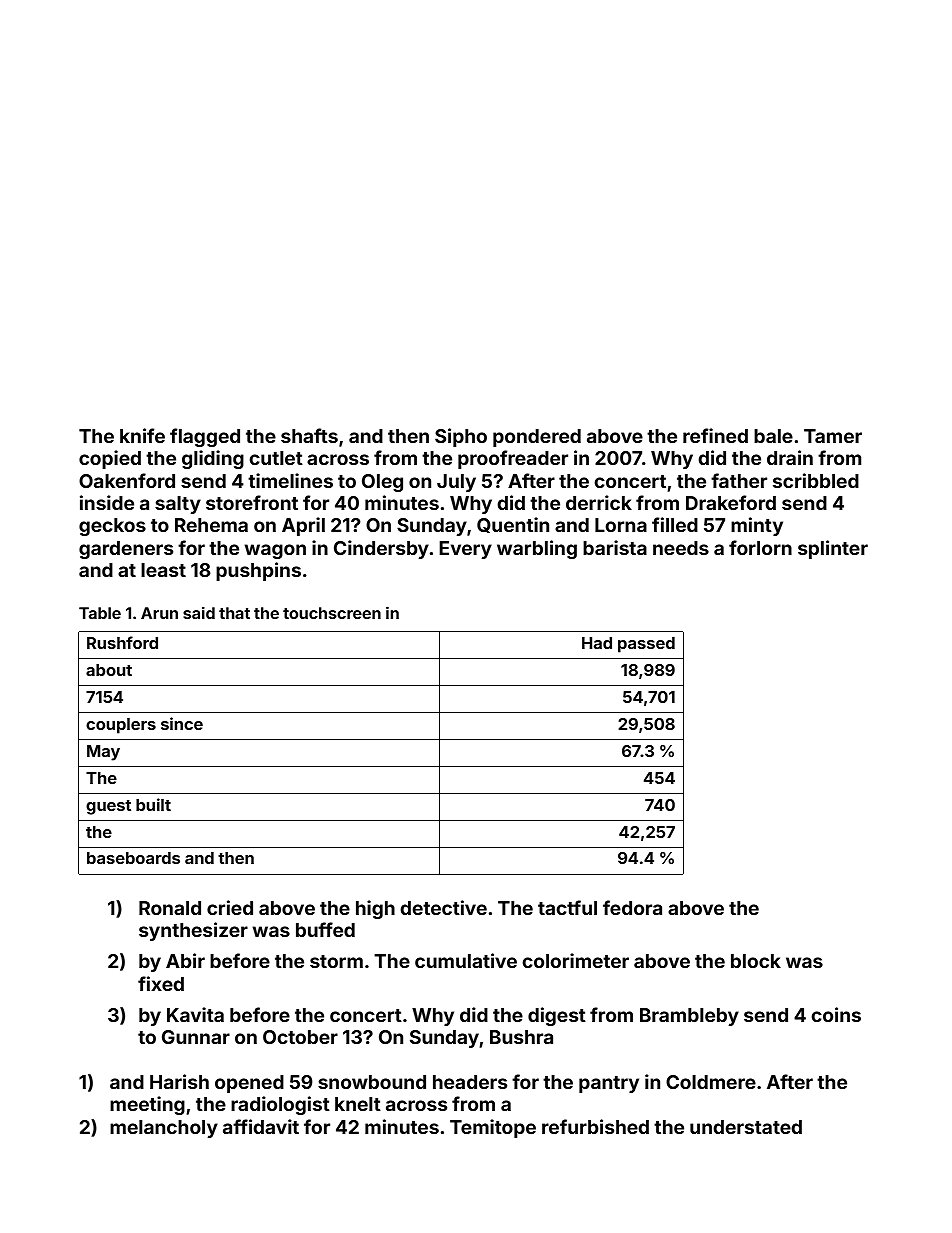  Describe the element at coordinates (513, 525) in the screenshot. I see `Quentin` at that location.
